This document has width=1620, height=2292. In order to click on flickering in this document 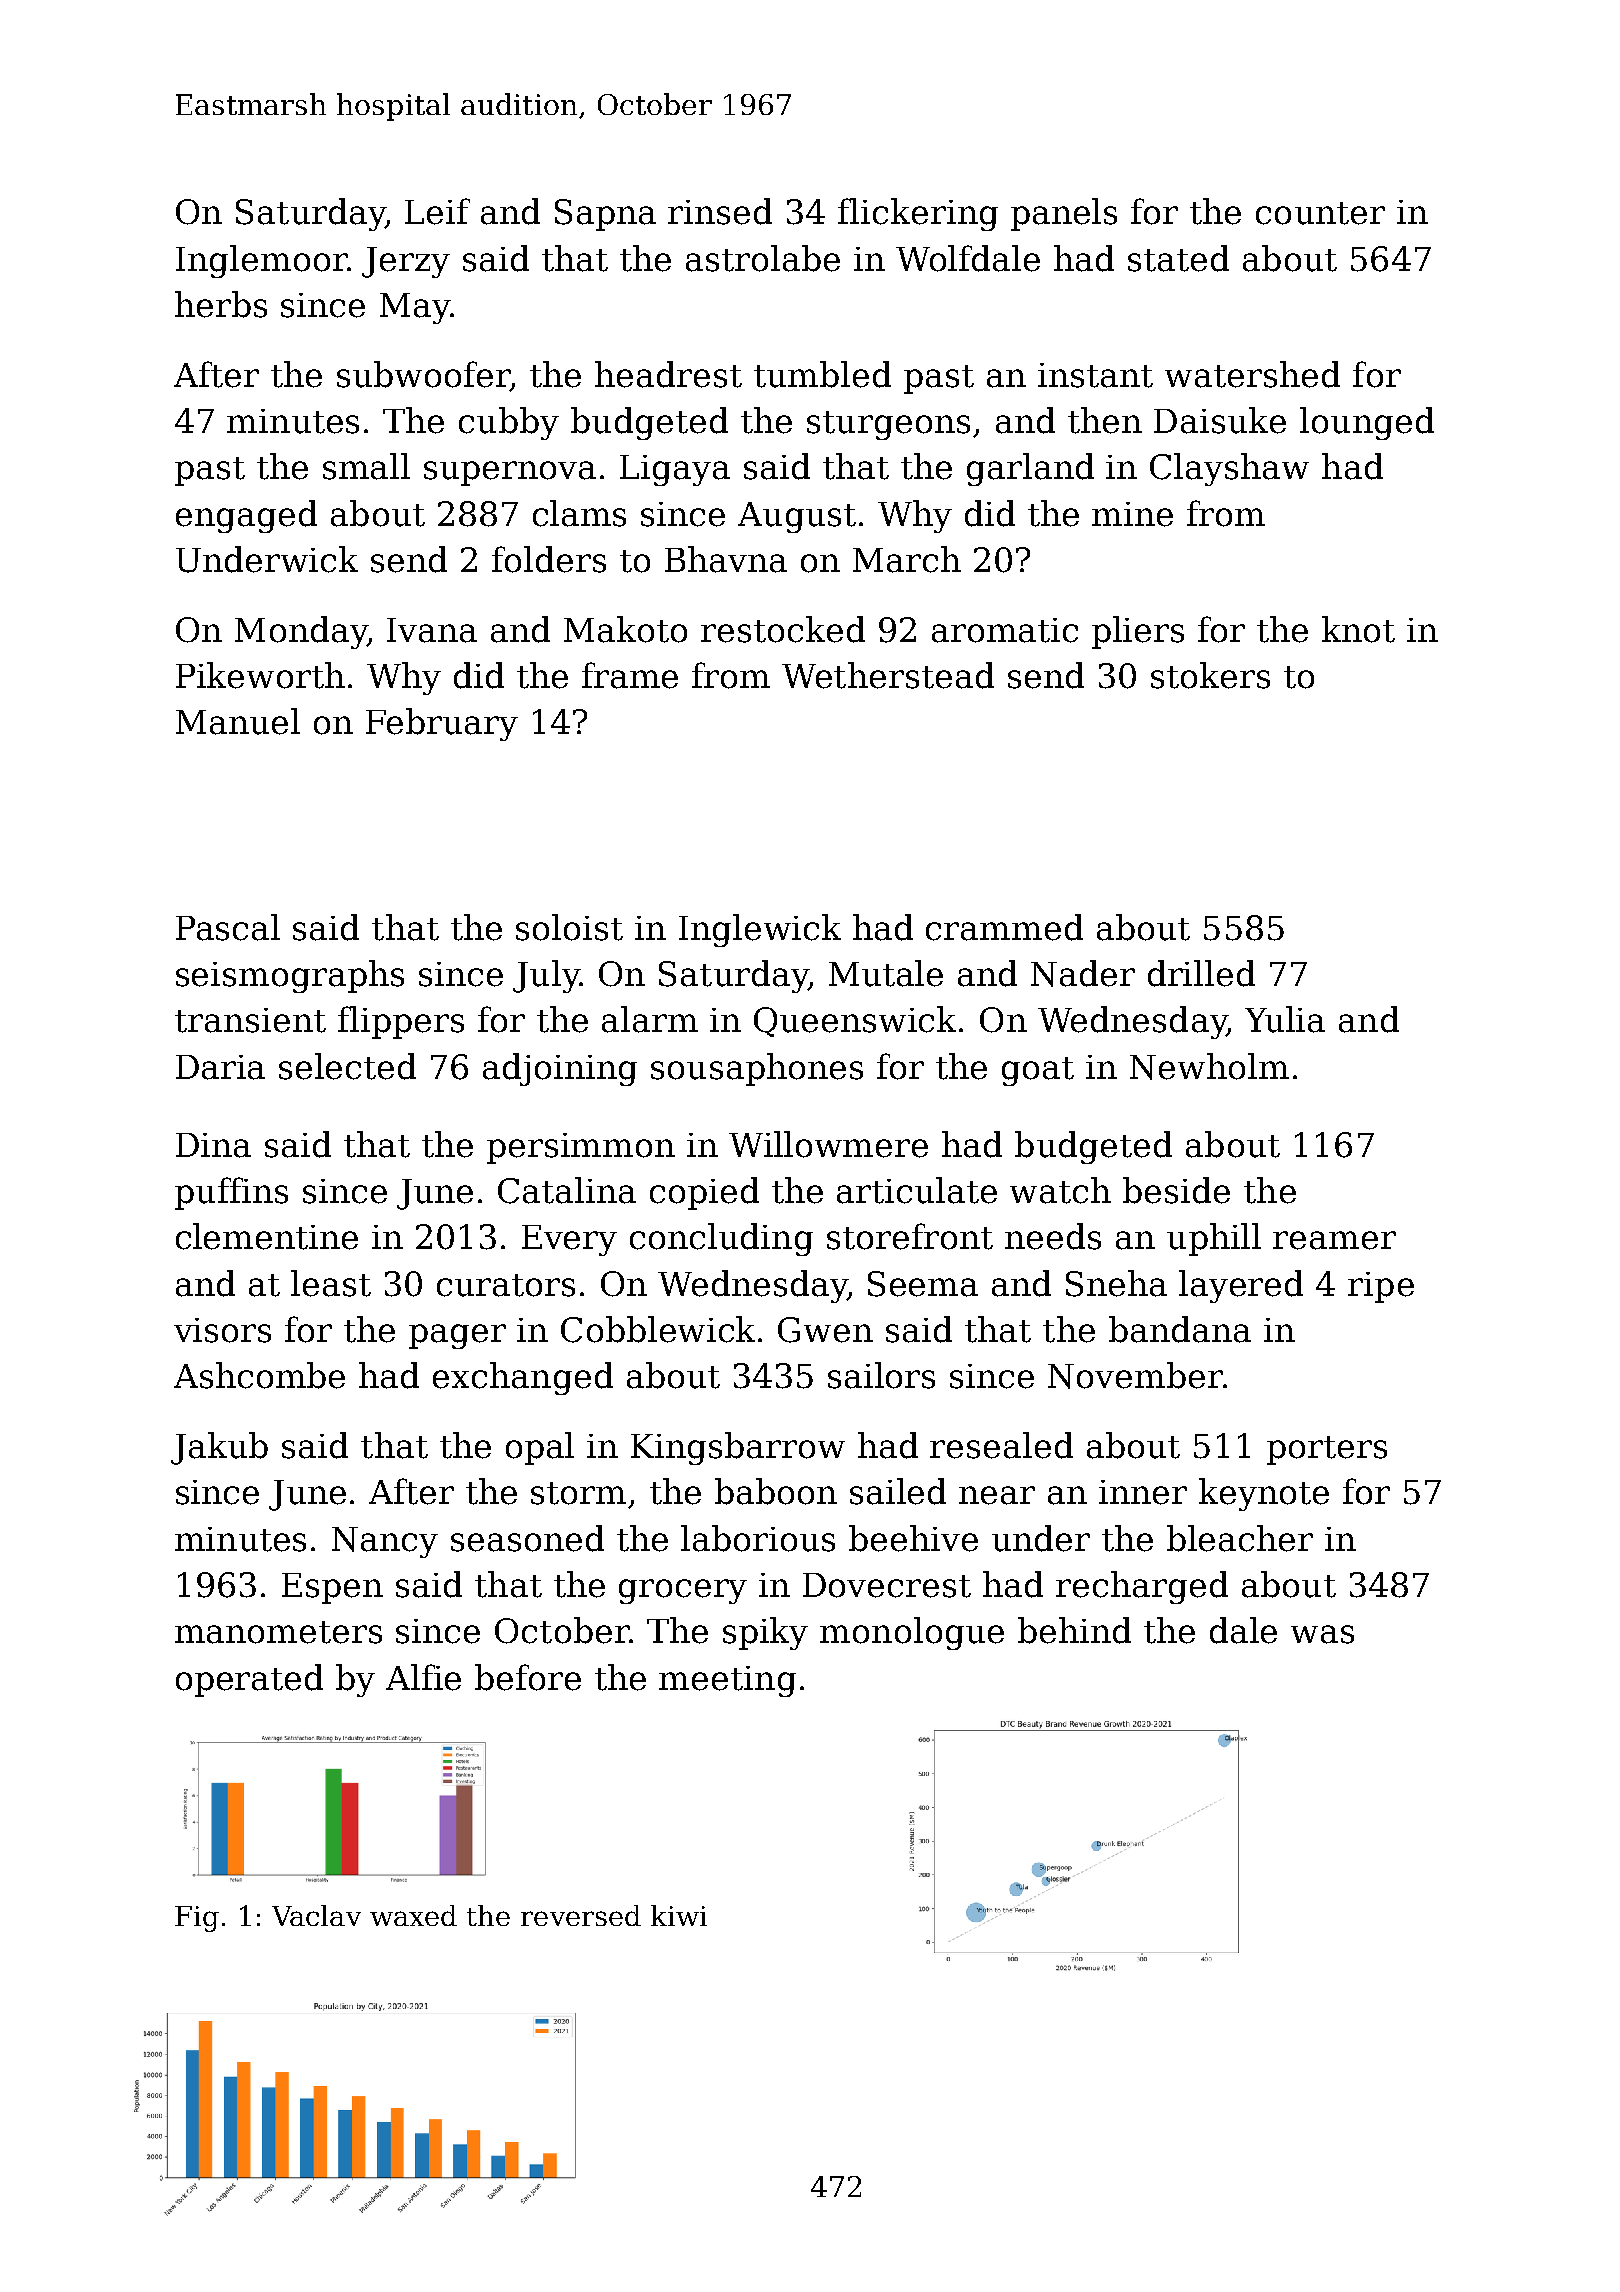, I will do `click(918, 214)`.
